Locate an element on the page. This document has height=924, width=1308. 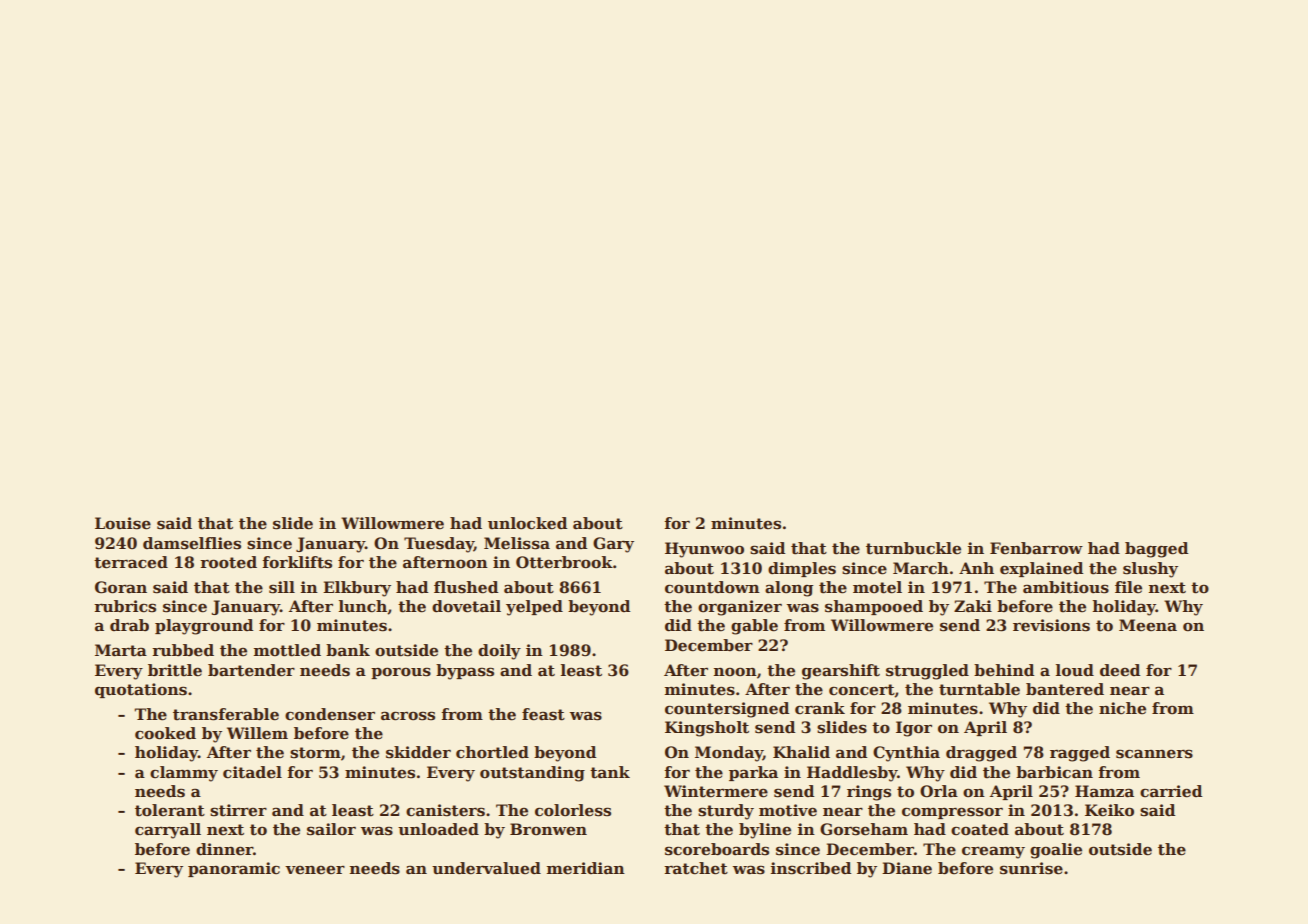
citadel is located at coordinates (252, 772).
